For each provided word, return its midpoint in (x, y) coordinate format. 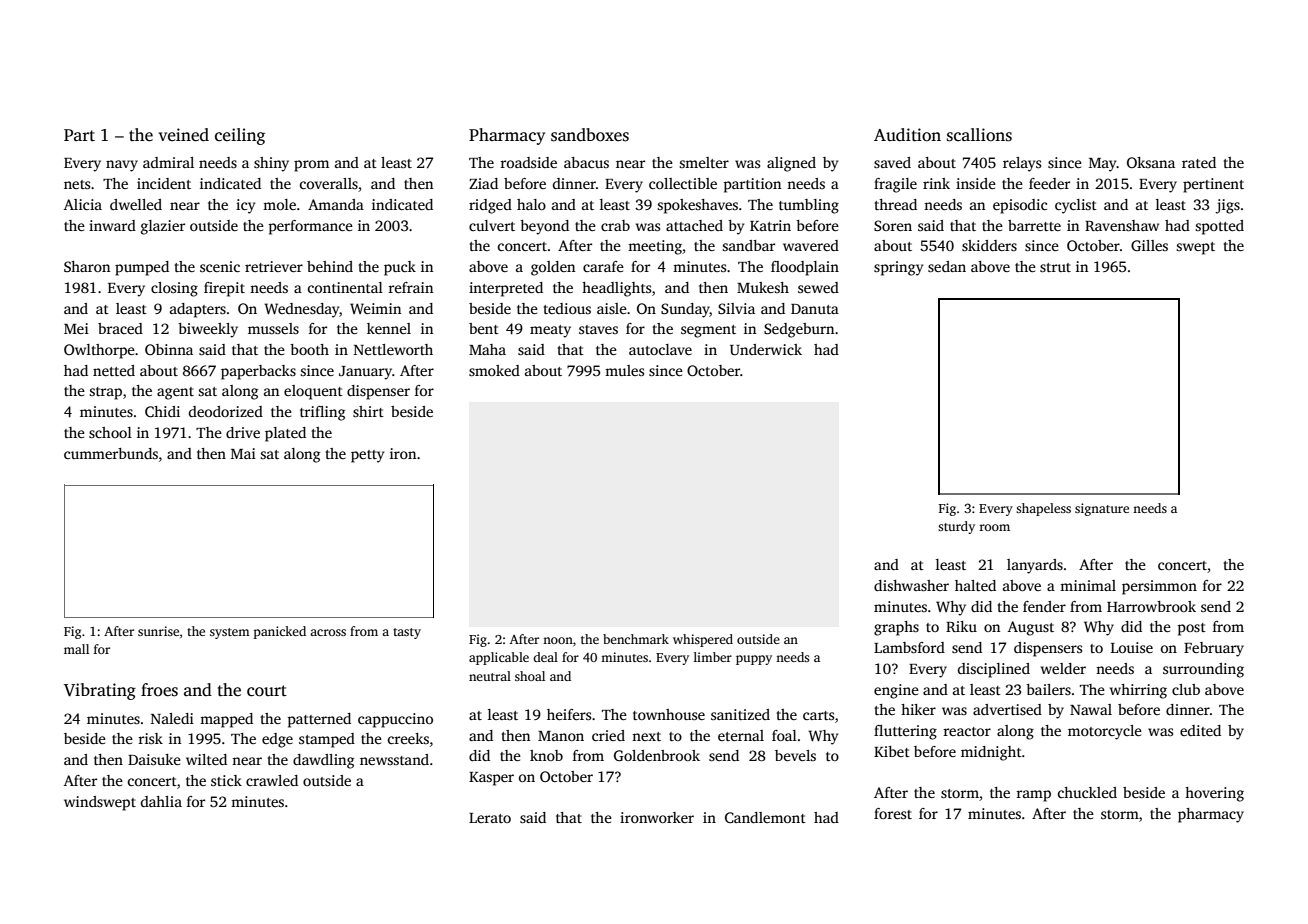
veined (184, 135)
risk (150, 738)
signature (1102, 509)
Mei (76, 328)
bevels (795, 755)
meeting (655, 247)
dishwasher (911, 585)
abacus (586, 162)
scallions (979, 135)
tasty (407, 633)
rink (936, 183)
